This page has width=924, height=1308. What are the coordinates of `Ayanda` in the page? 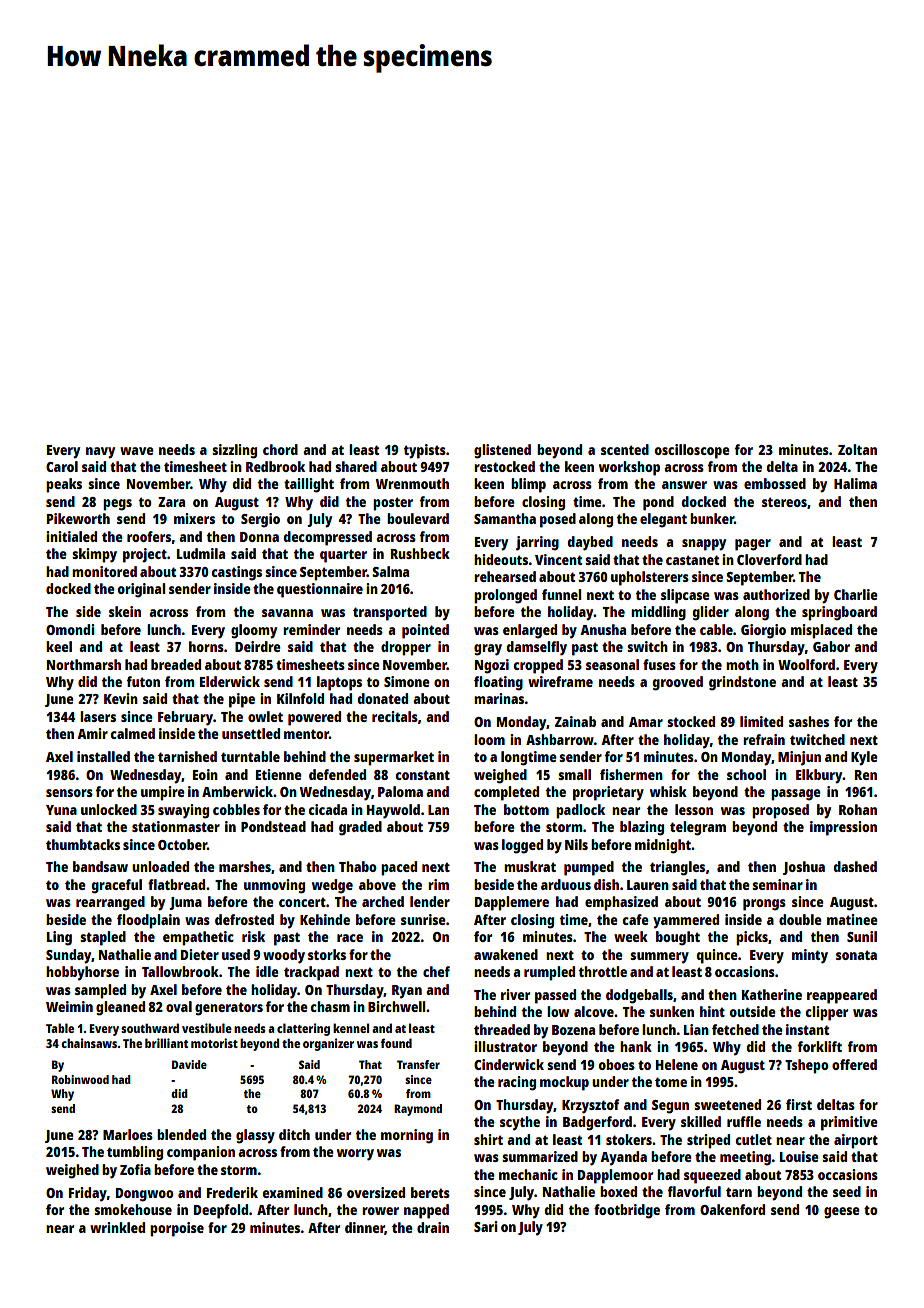 It's located at (623, 1158).
